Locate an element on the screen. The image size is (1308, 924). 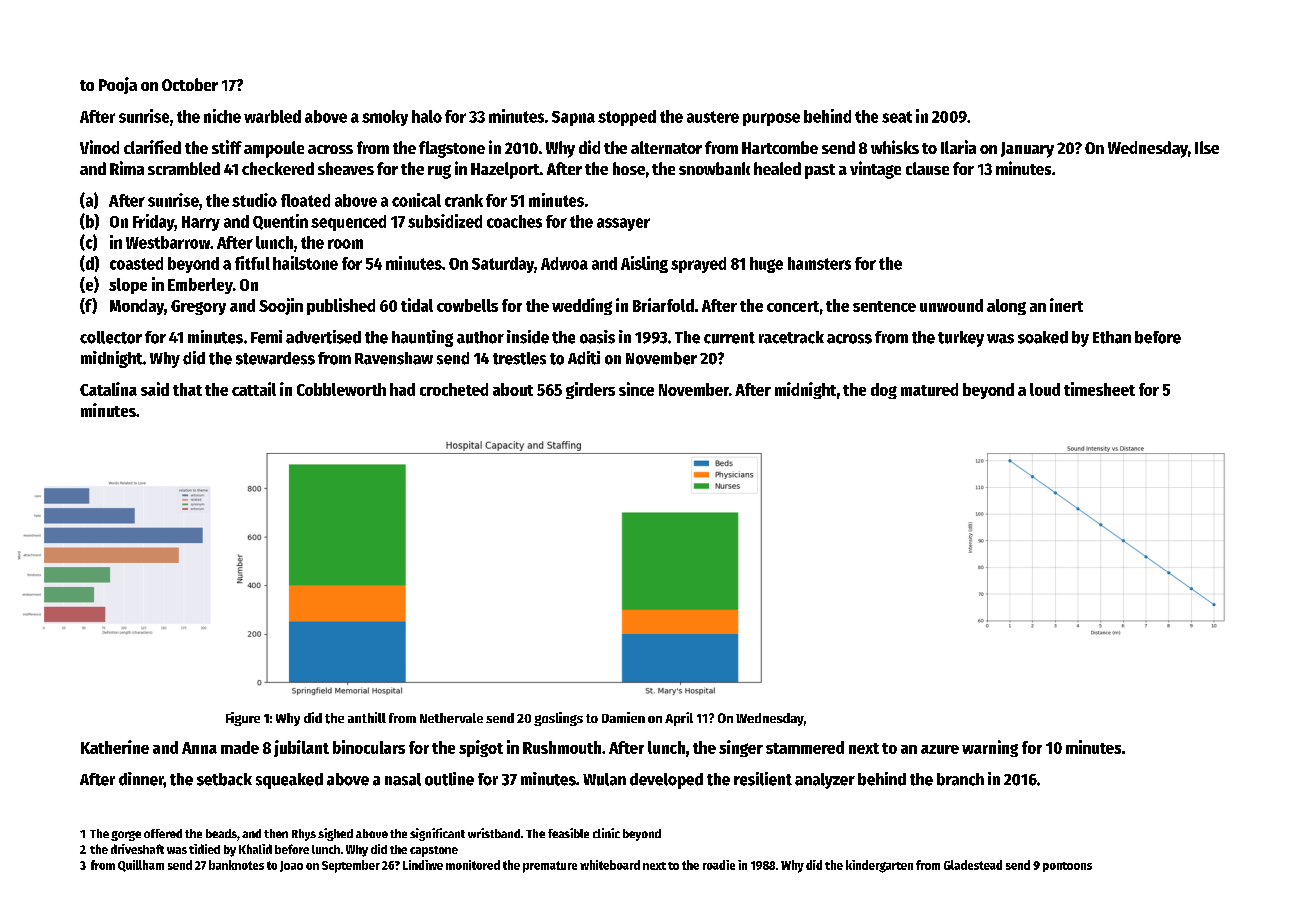
girders is located at coordinates (590, 390).
